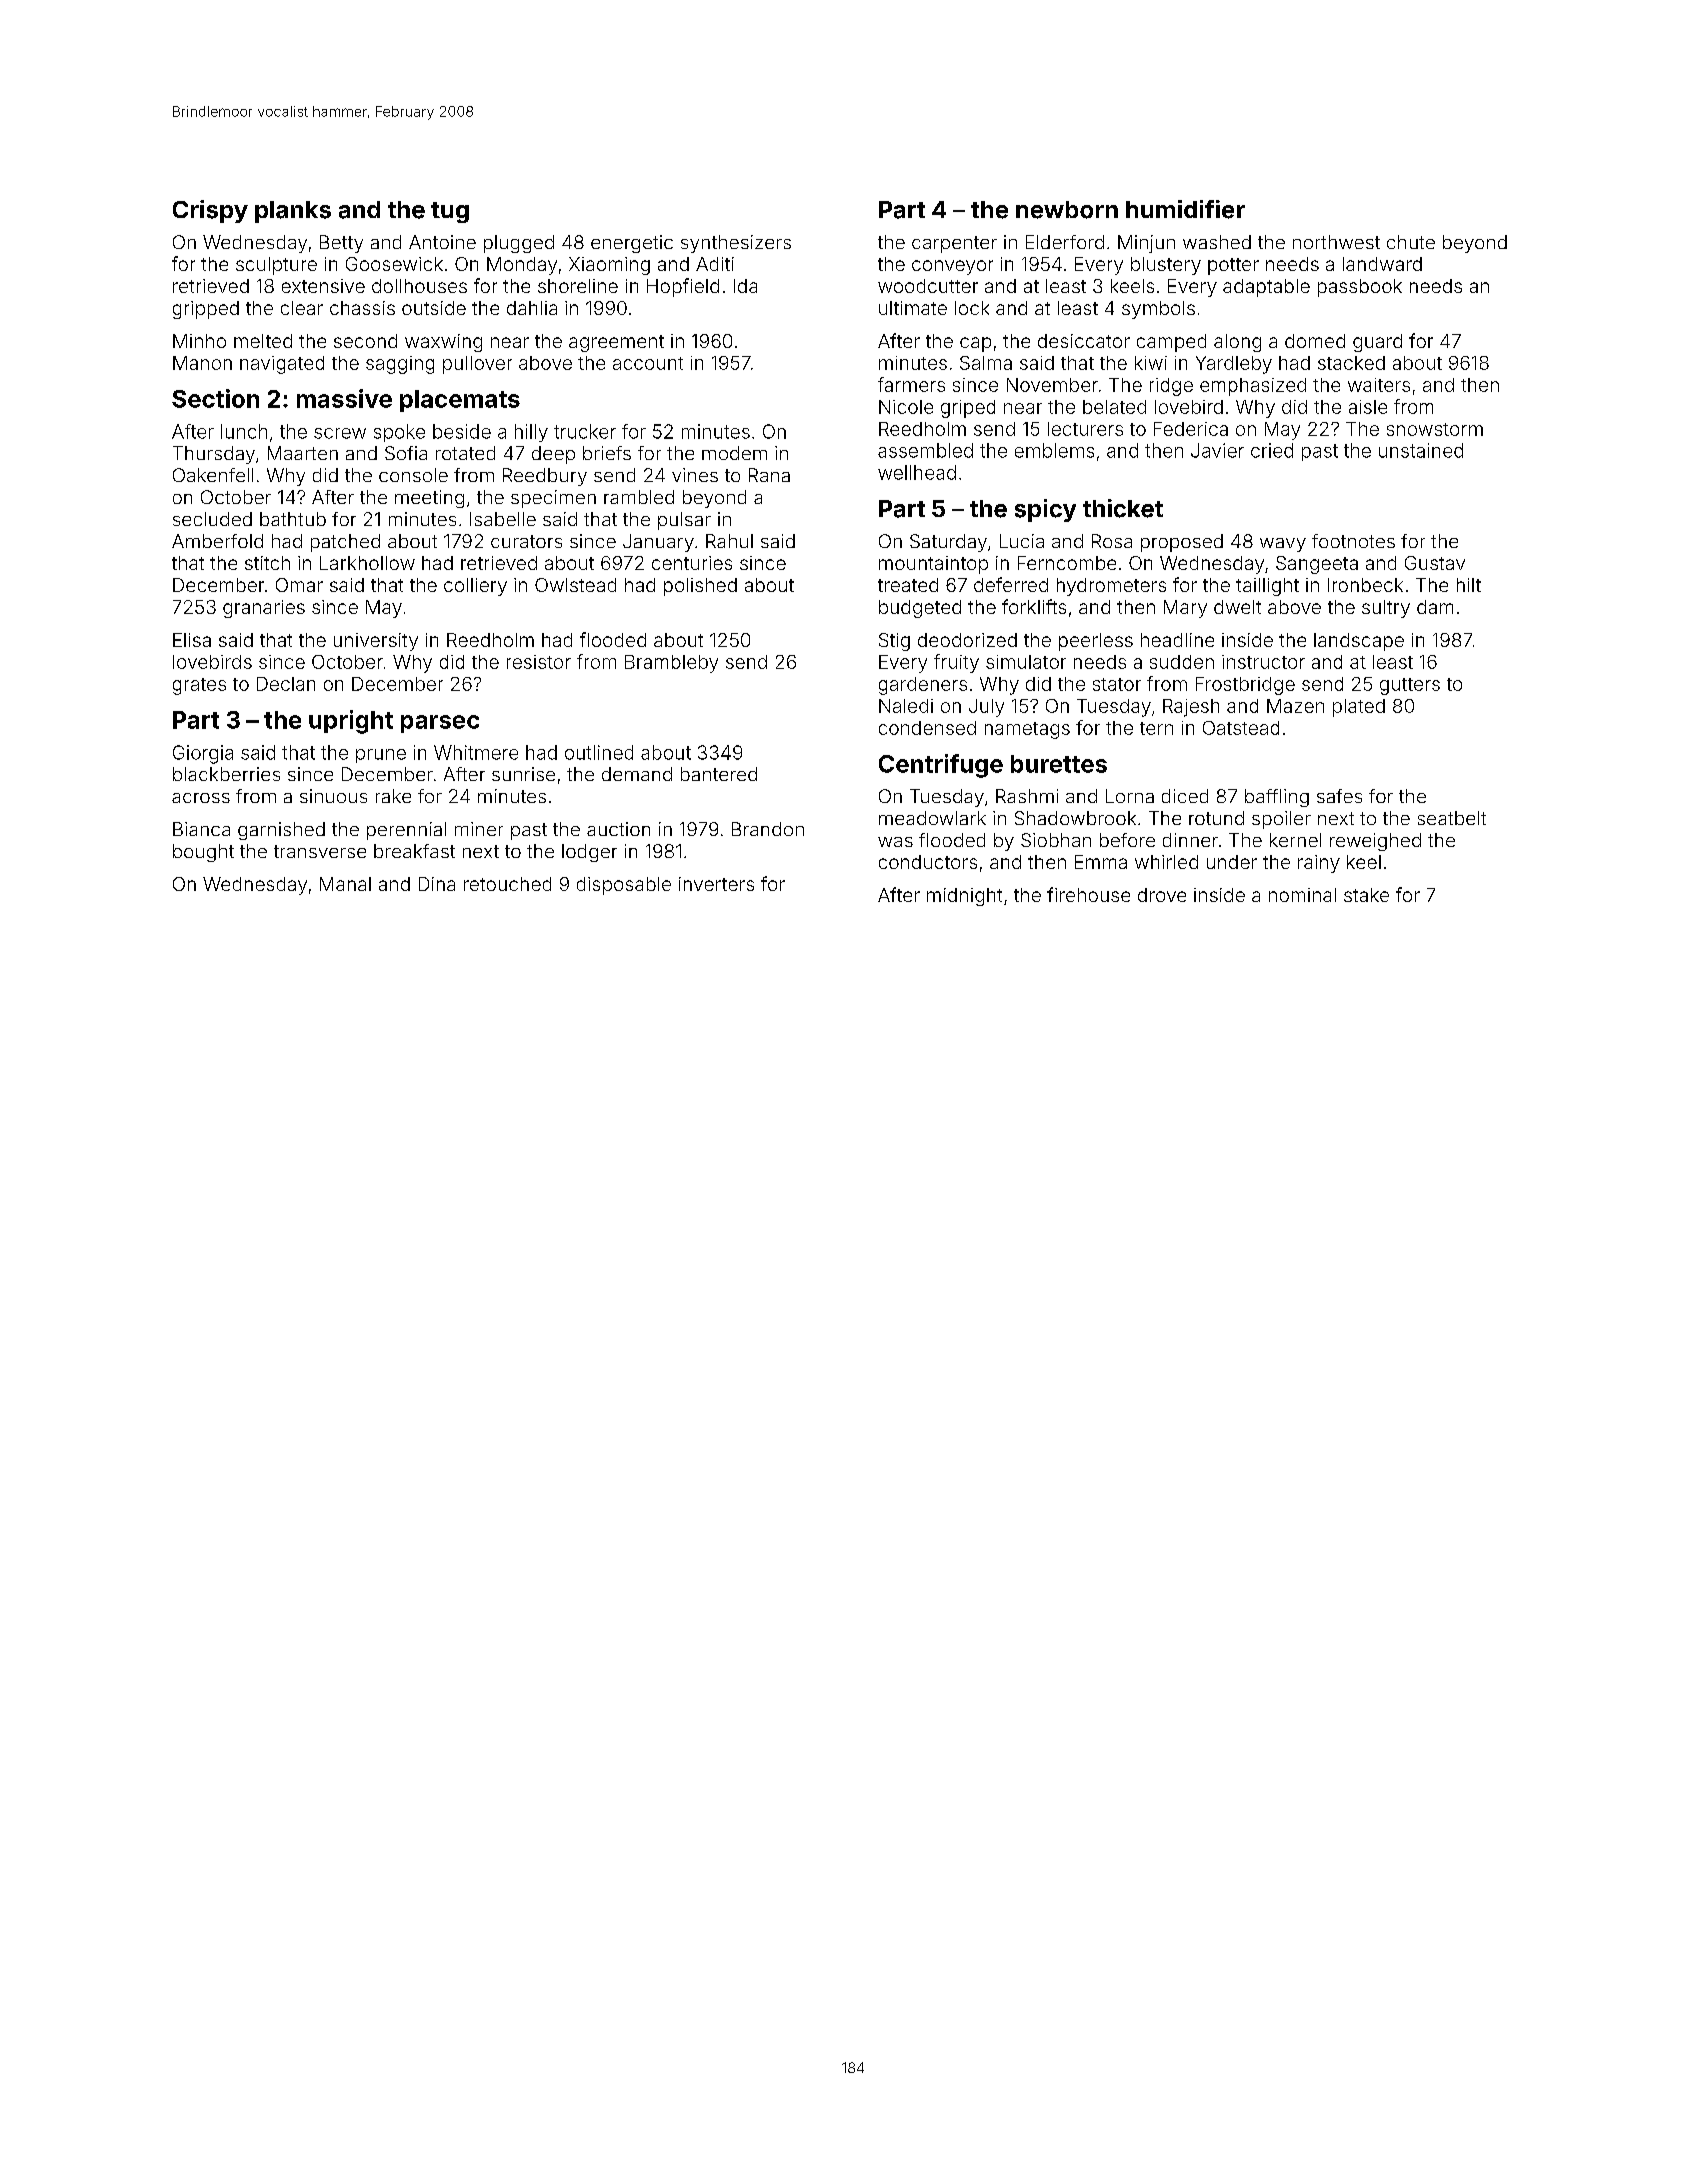  What do you see at coordinates (1410, 686) in the image?
I see `gutters` at bounding box center [1410, 686].
